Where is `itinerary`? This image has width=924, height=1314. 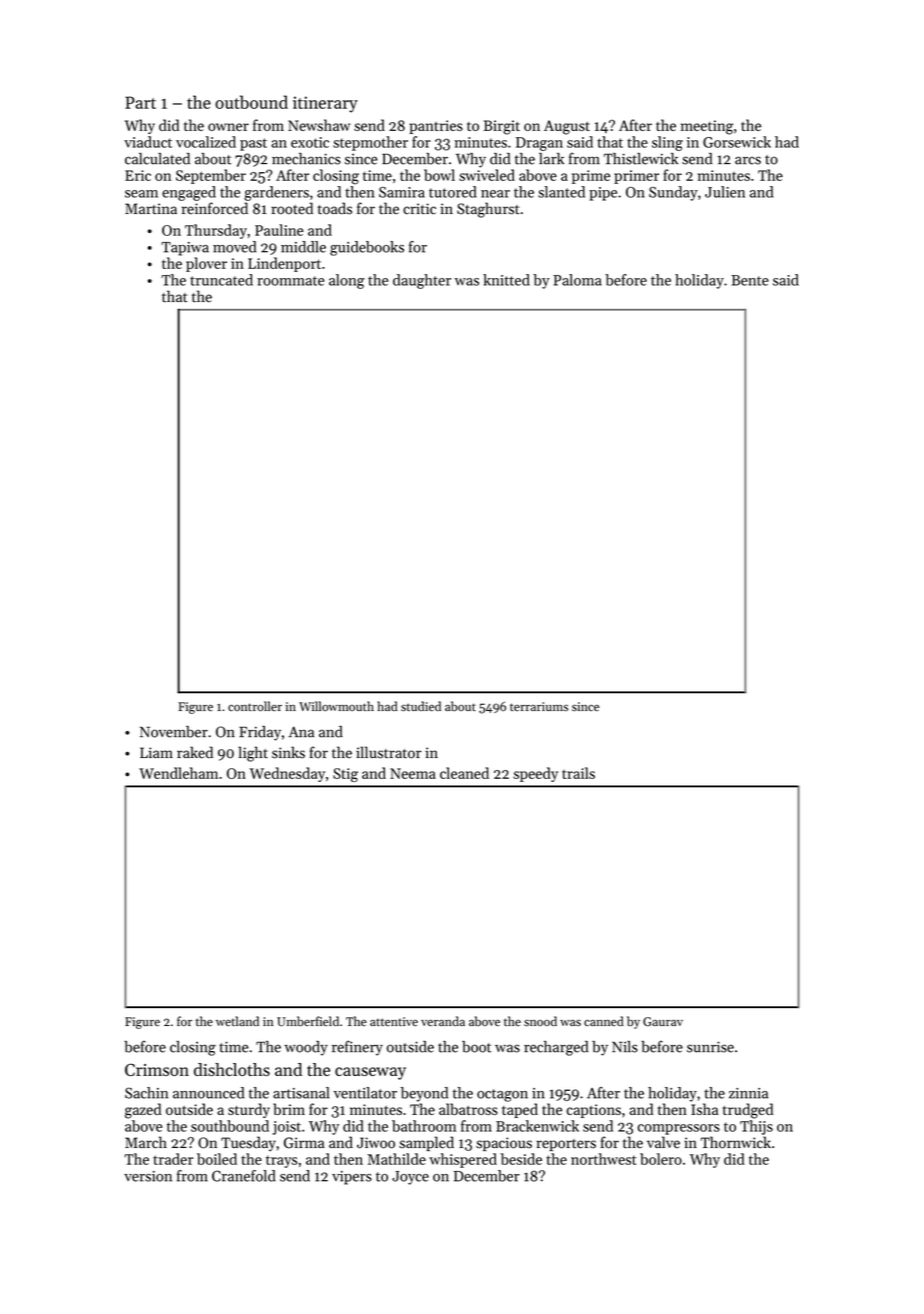
itinerary is located at coordinates (325, 104).
